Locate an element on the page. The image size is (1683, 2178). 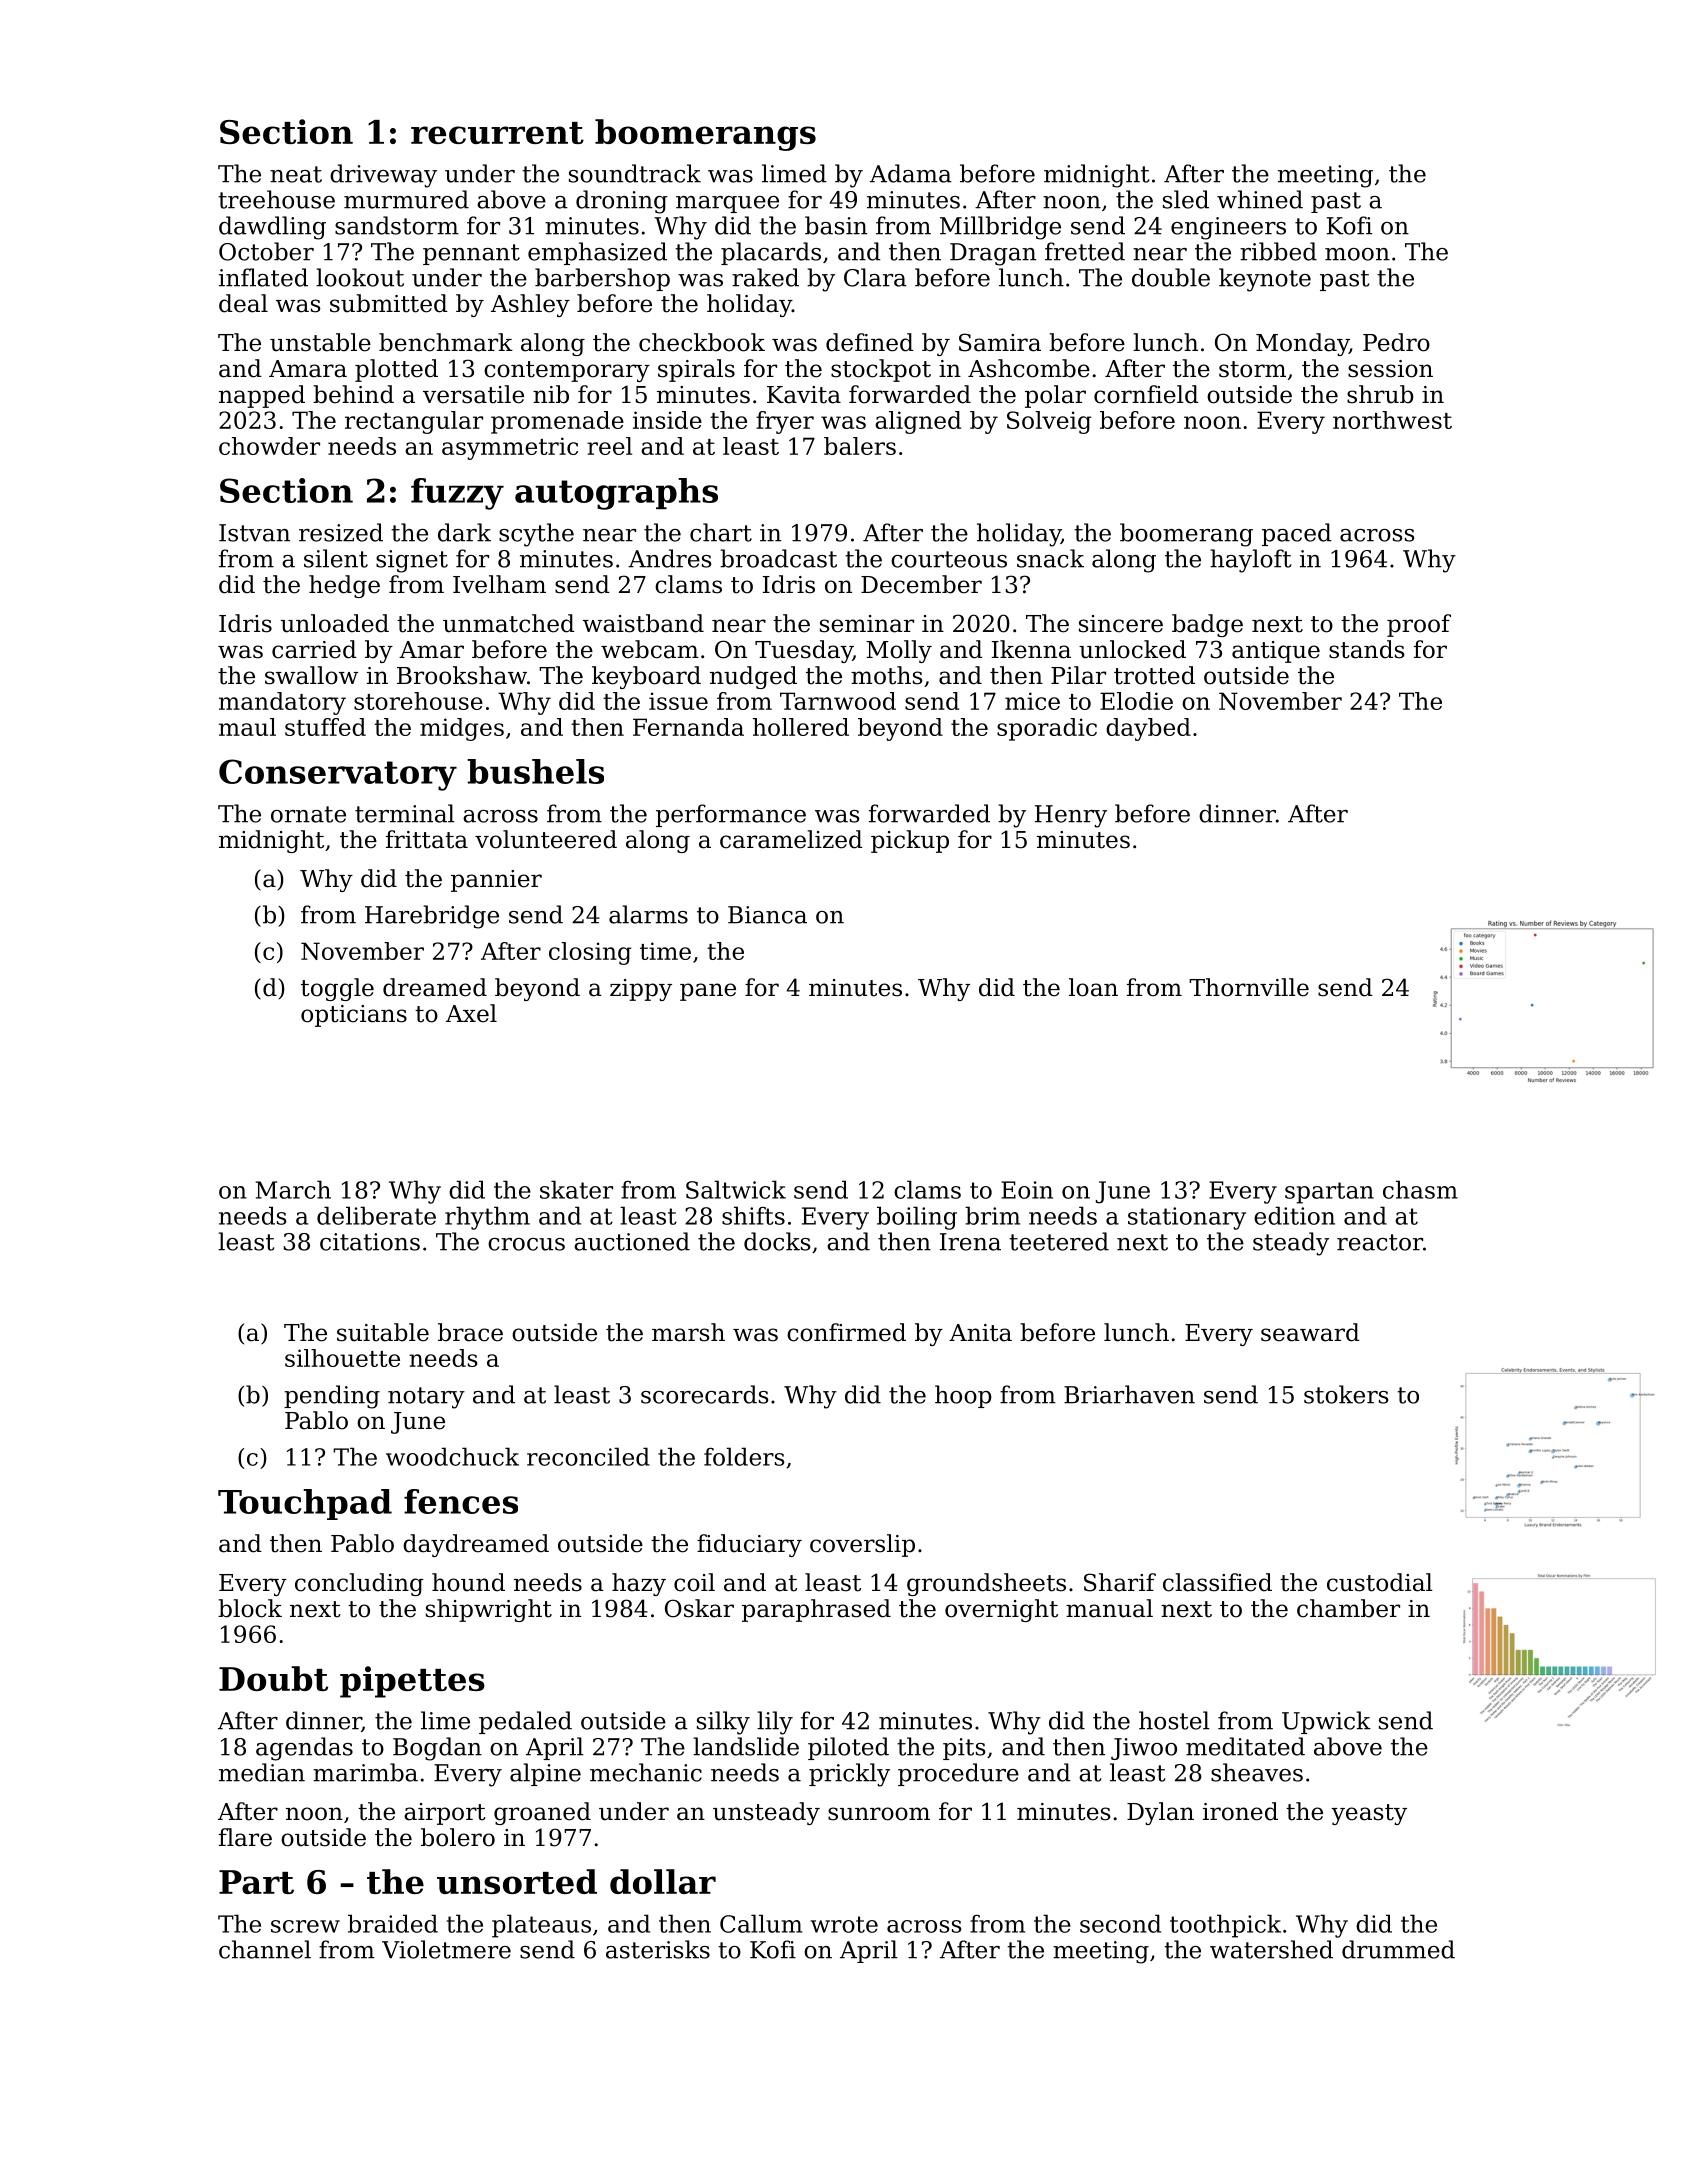
Irena is located at coordinates (970, 1242).
